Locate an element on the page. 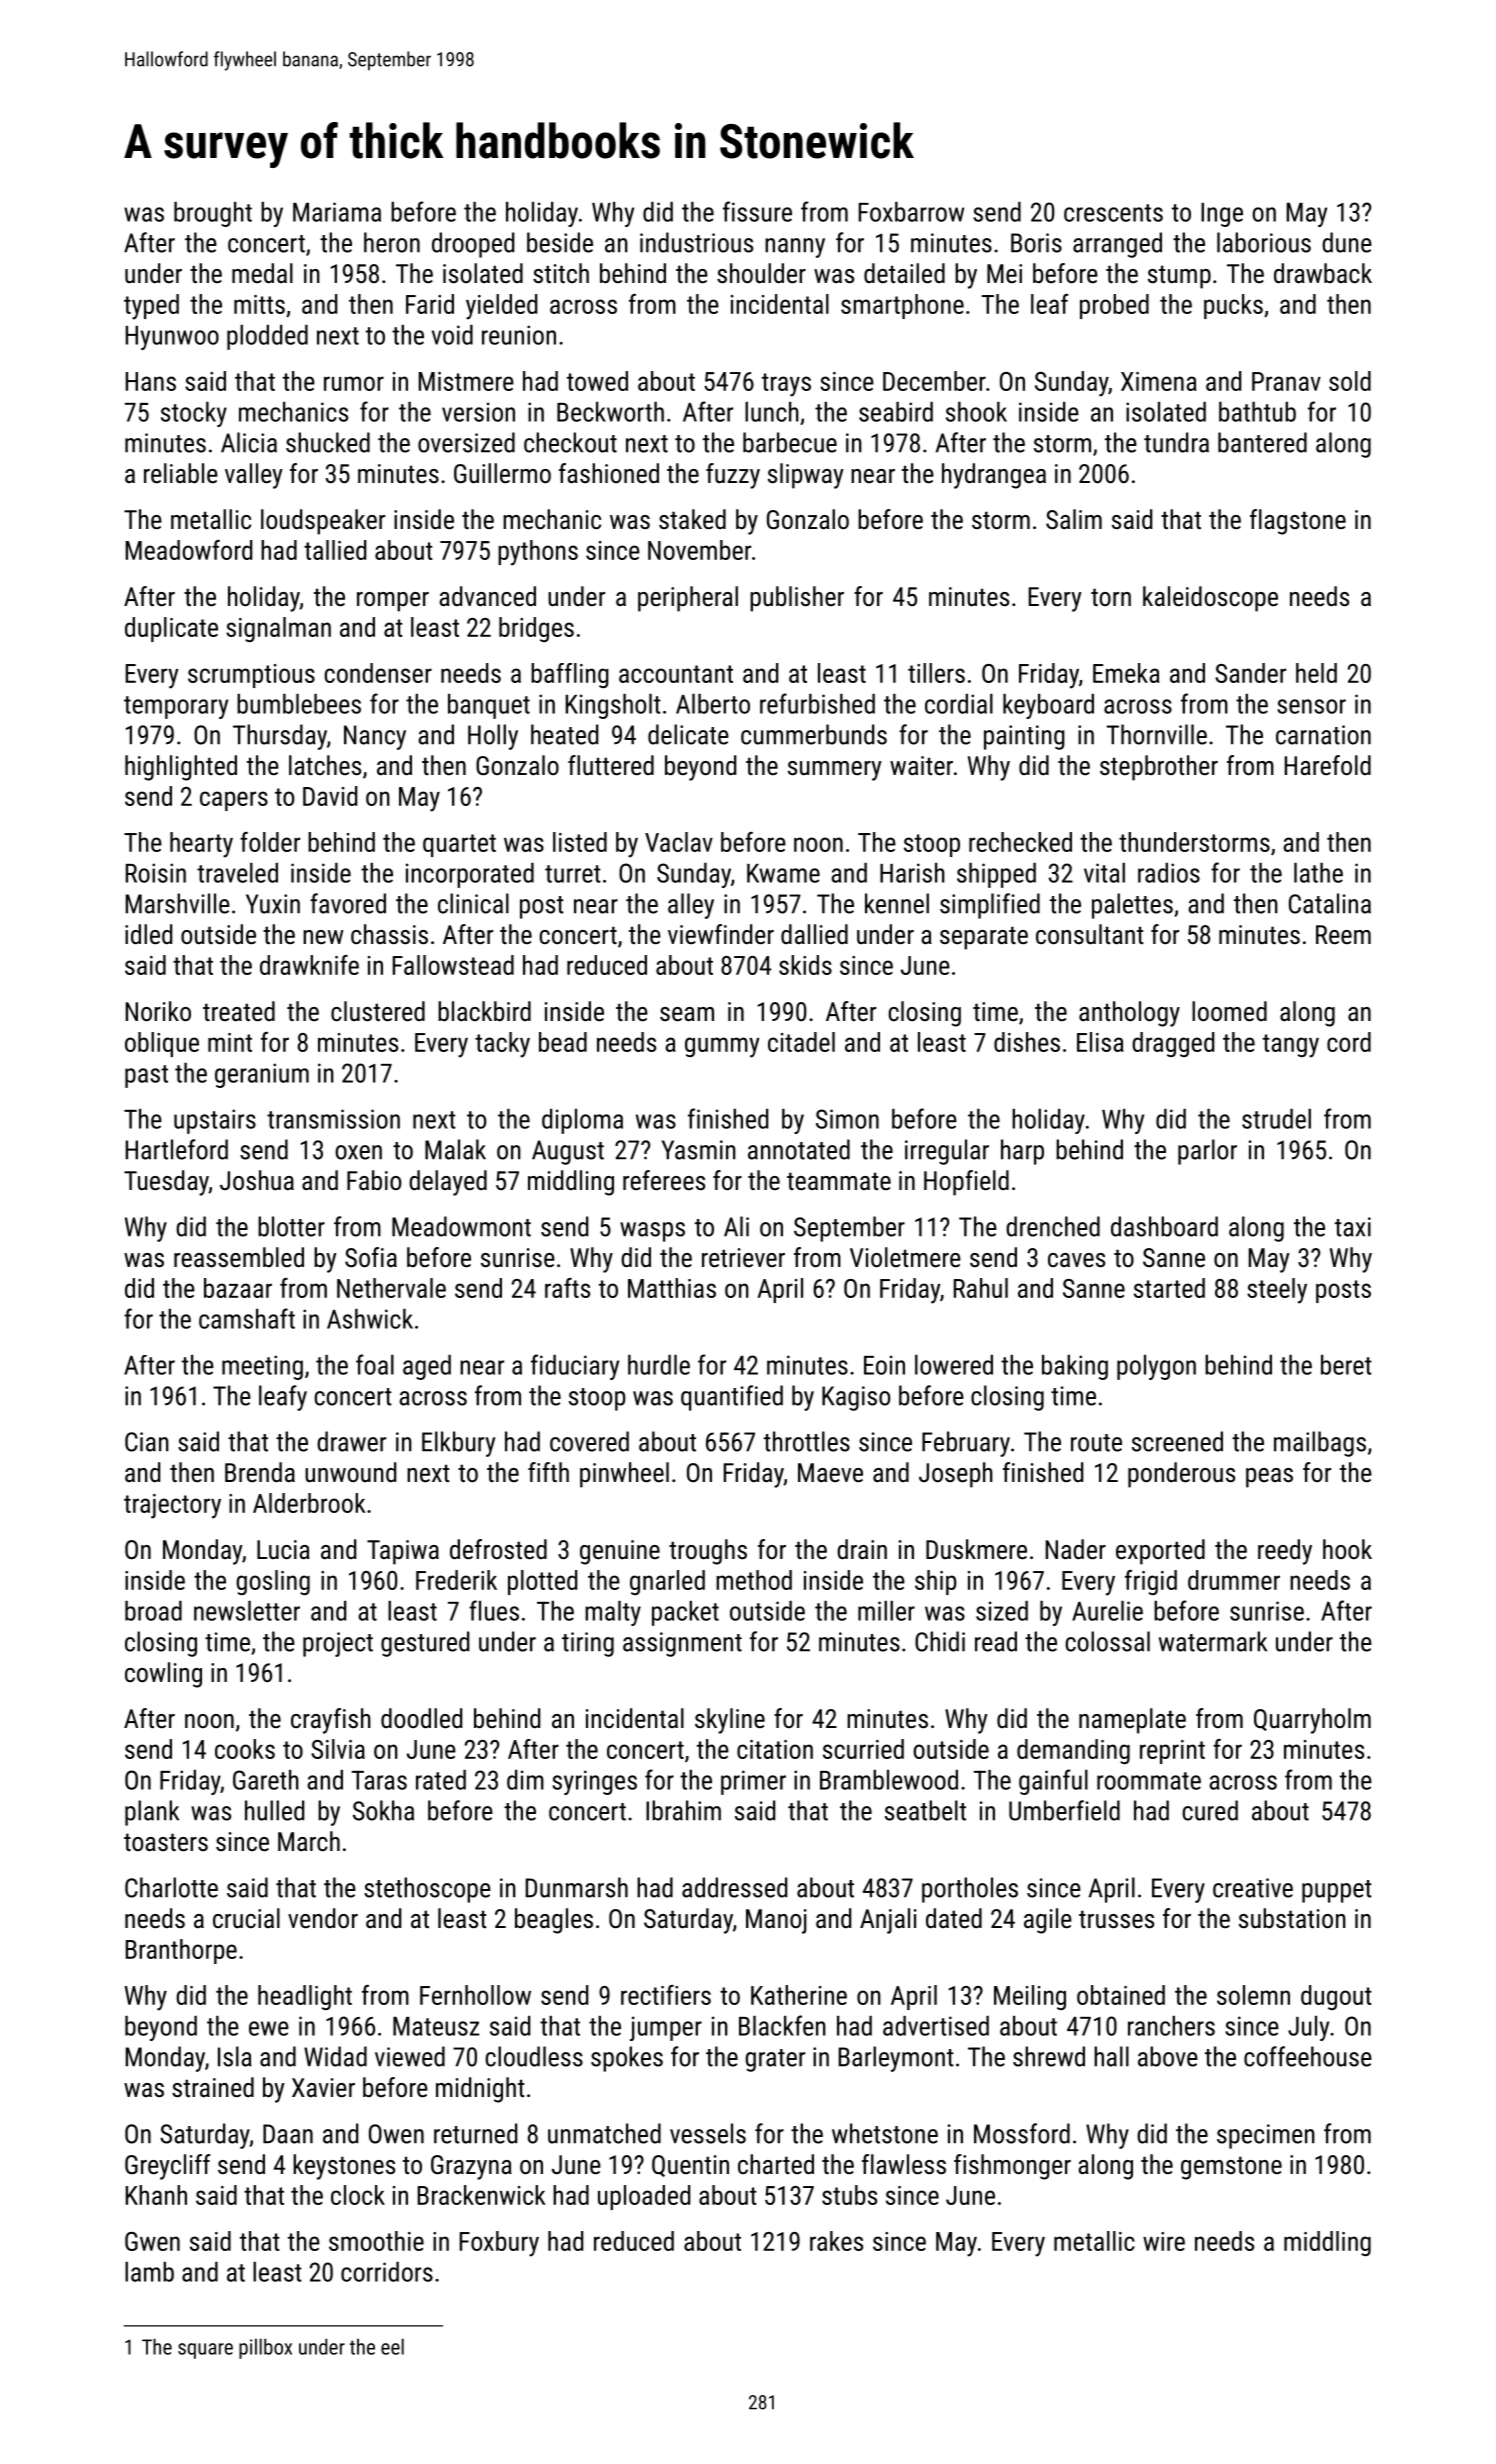 This document has height=2464, width=1496. mailbags is located at coordinates (1320, 1444).
